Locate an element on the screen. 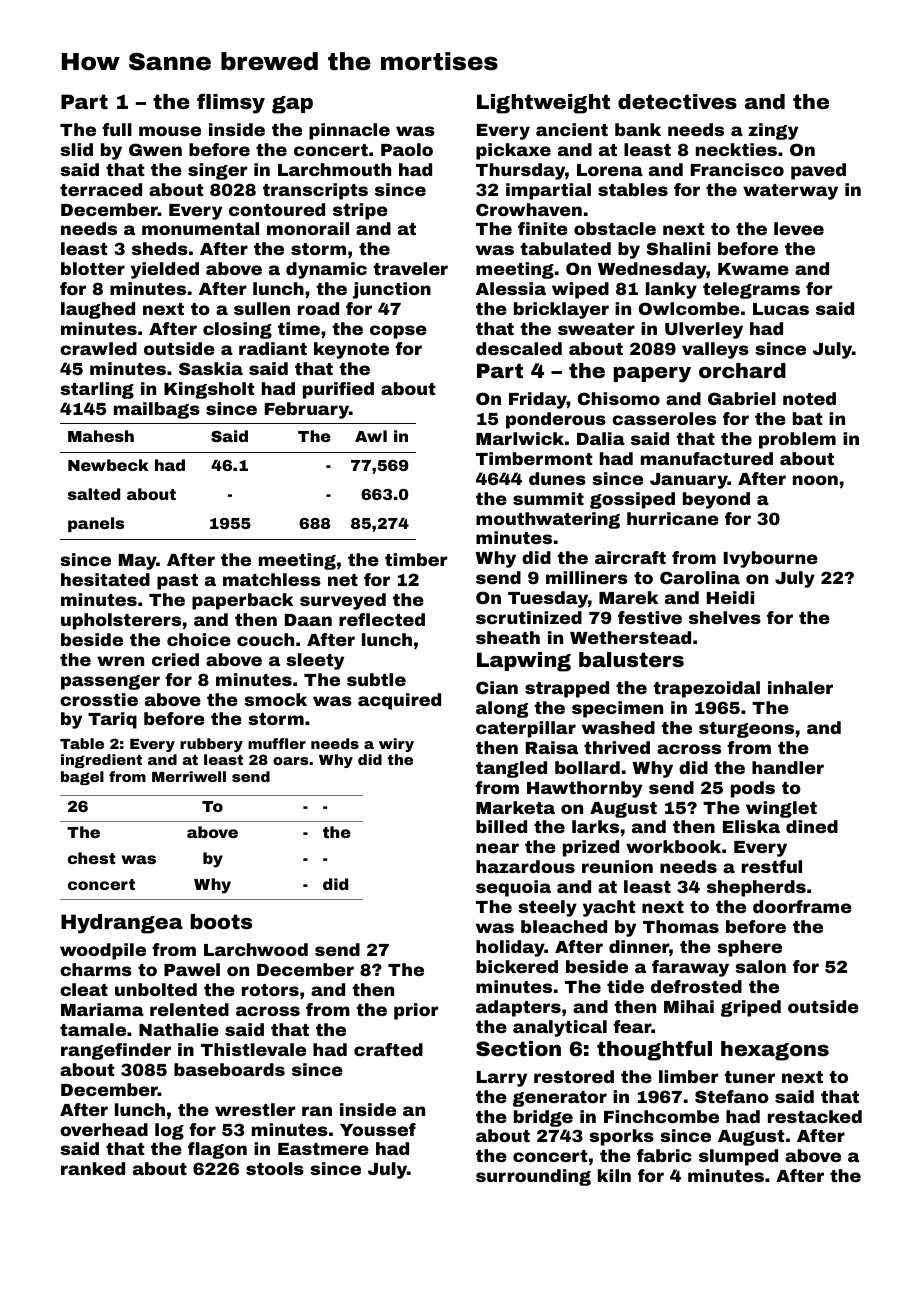  inhaler is located at coordinates (800, 687).
